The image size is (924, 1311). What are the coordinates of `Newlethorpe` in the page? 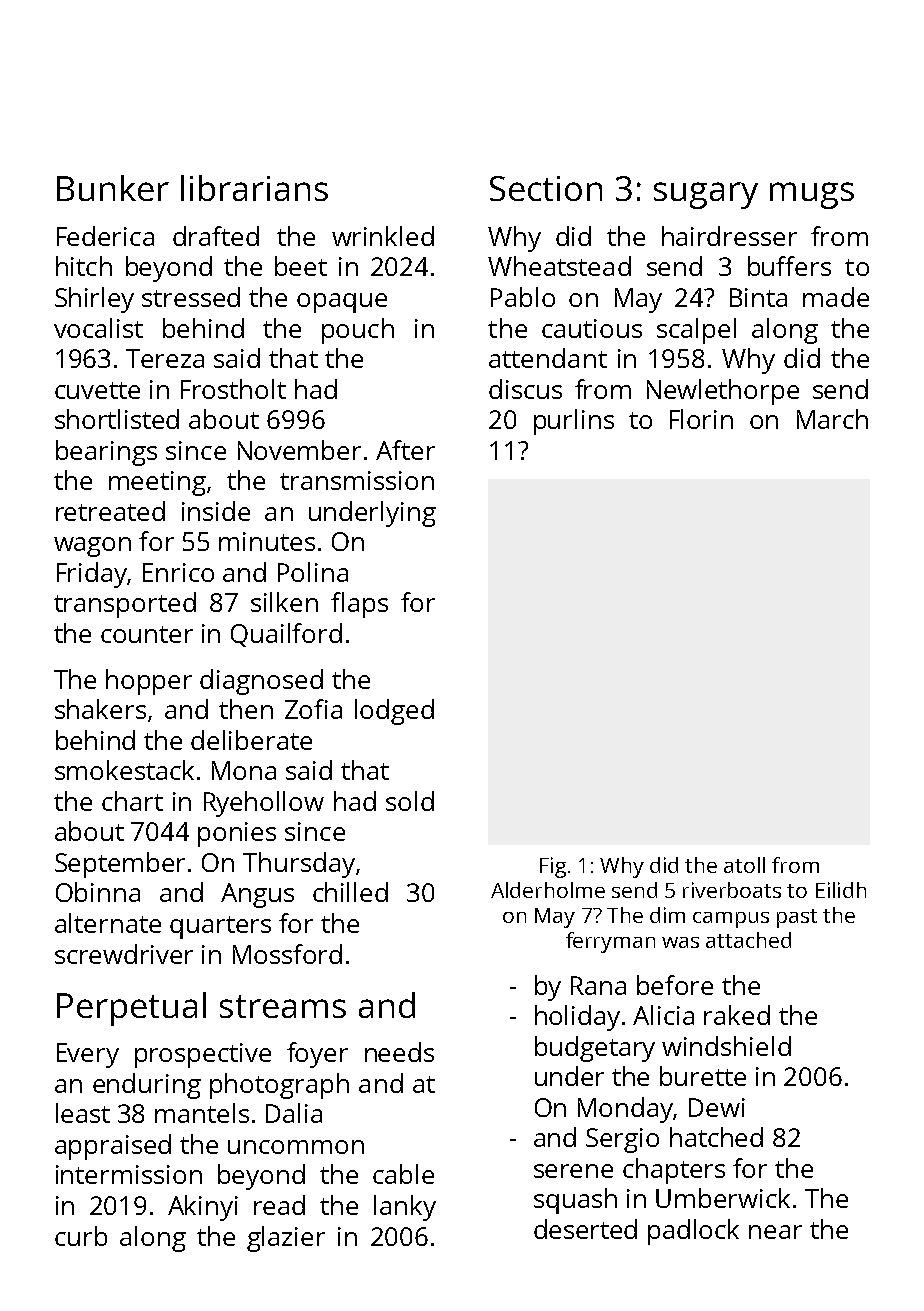 It's located at (723, 392).
